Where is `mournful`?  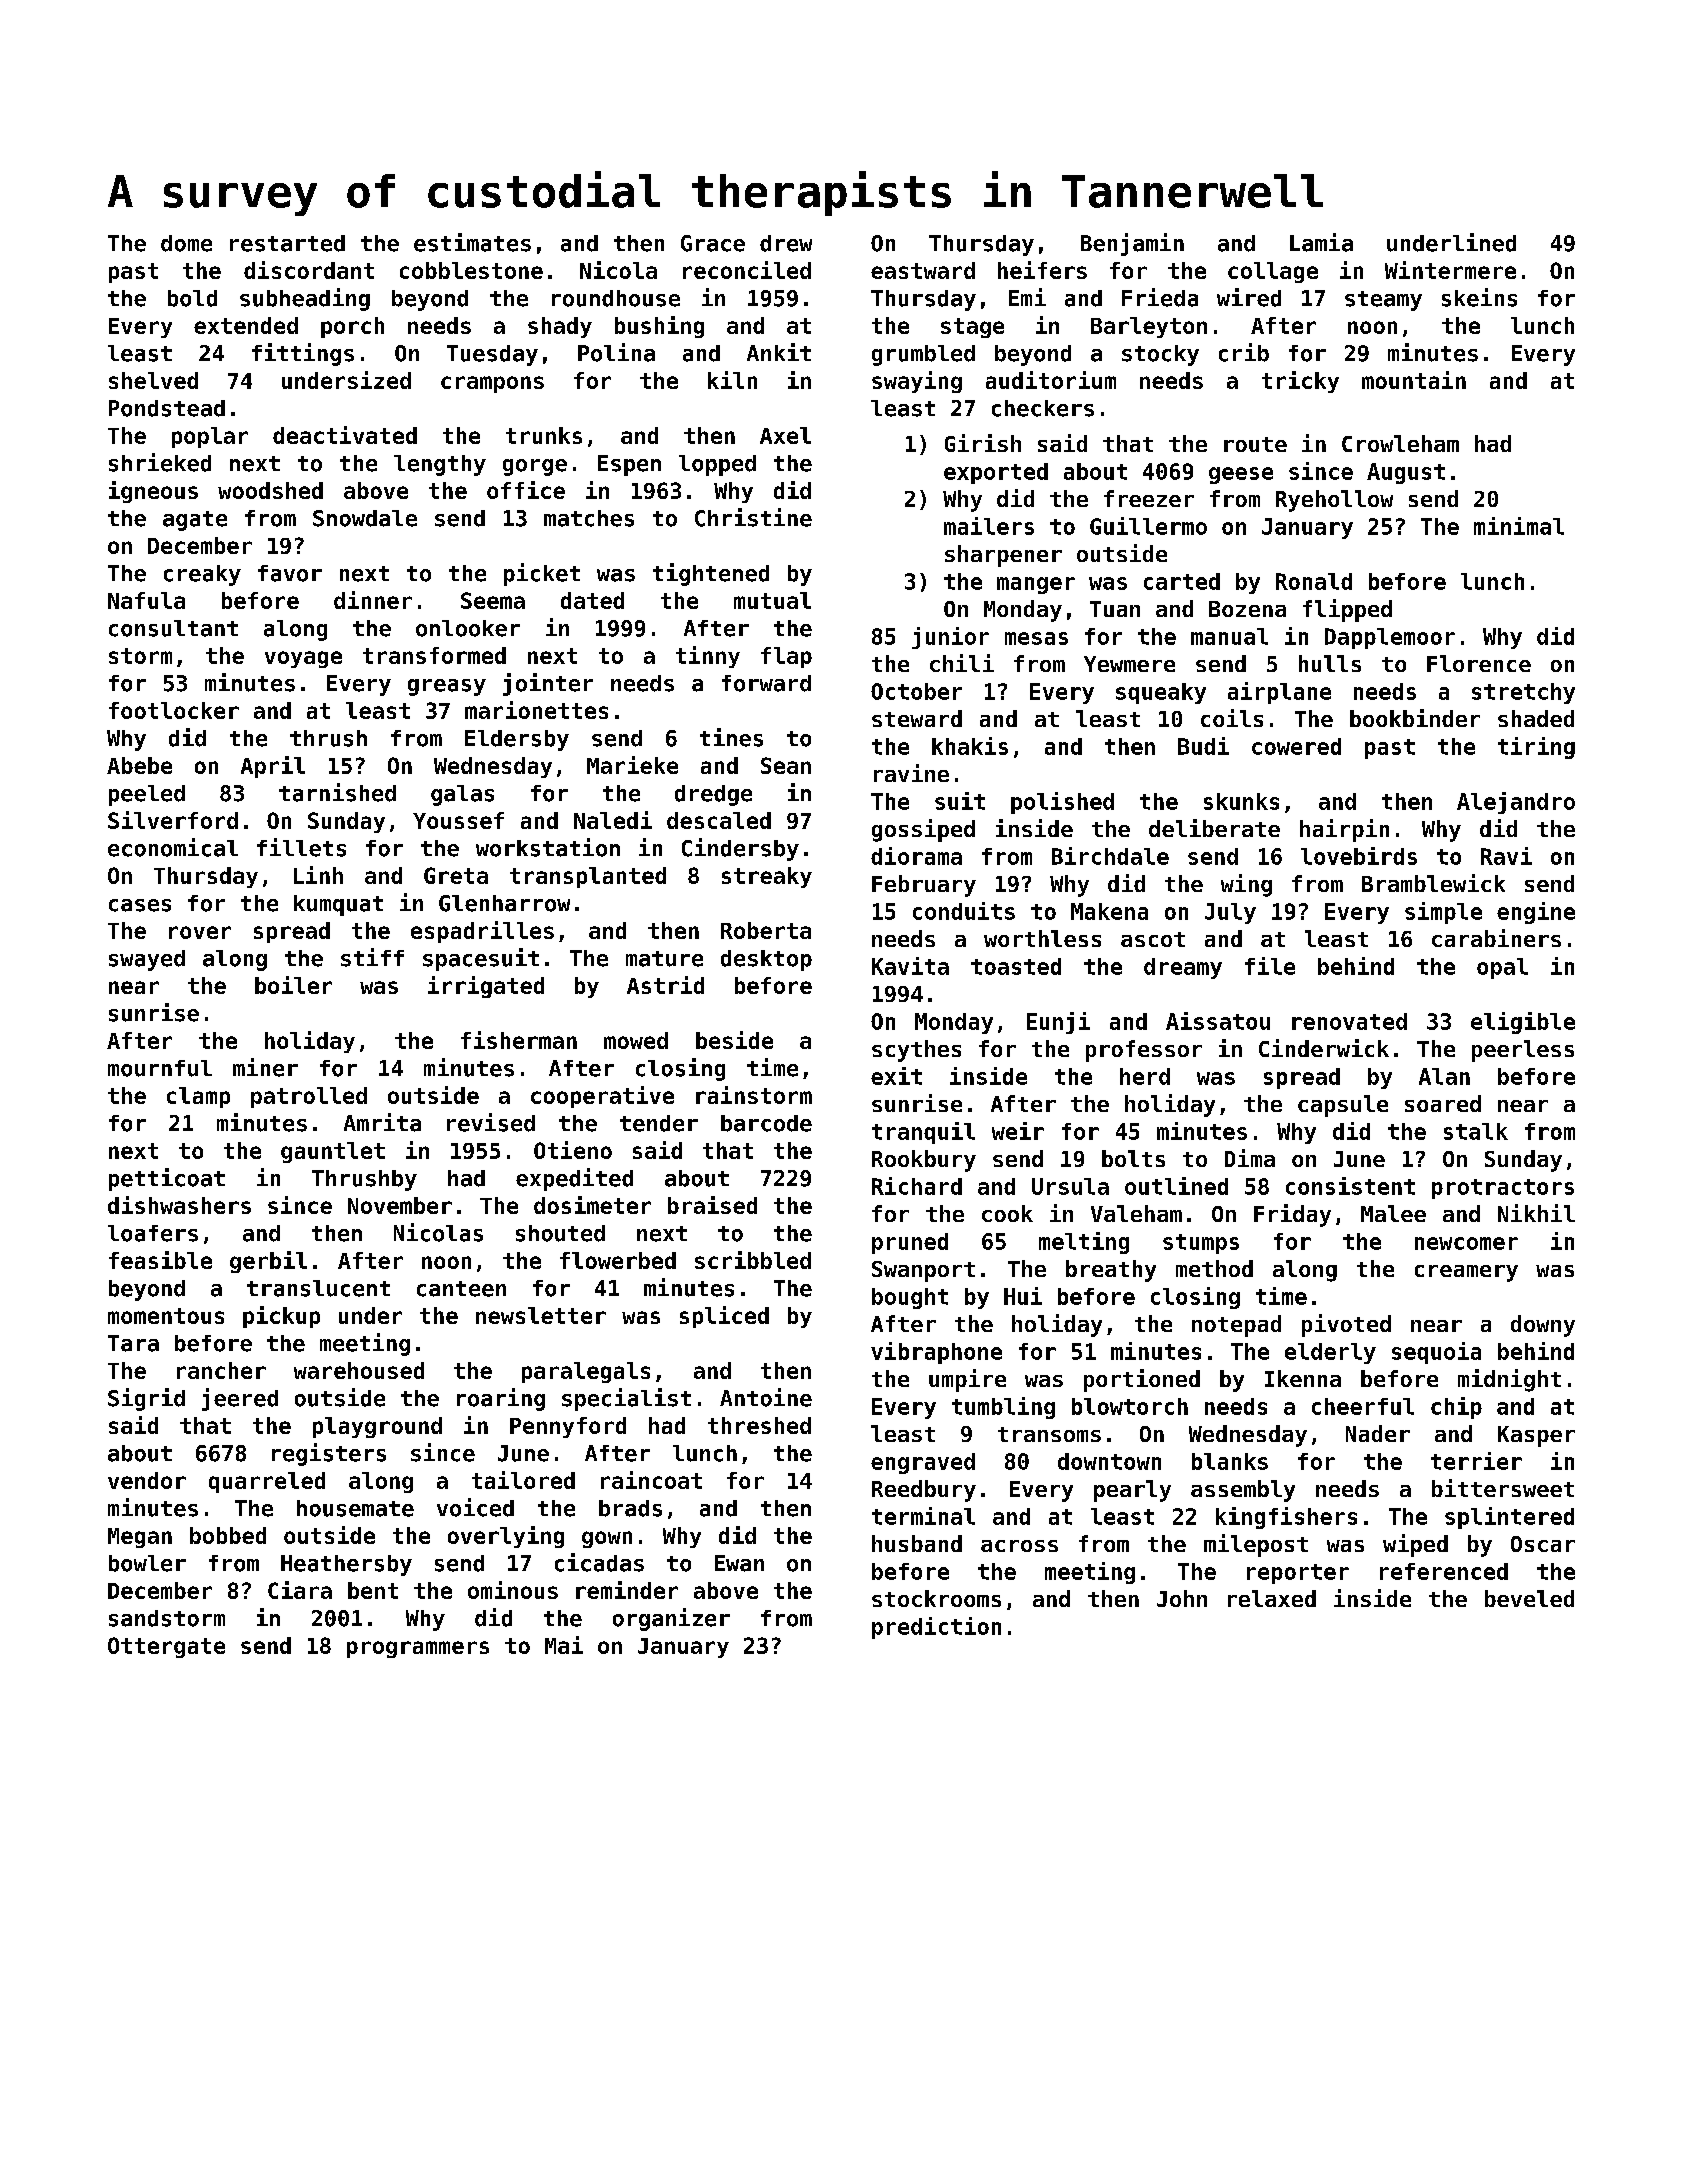
mournful is located at coordinates (160, 1068).
